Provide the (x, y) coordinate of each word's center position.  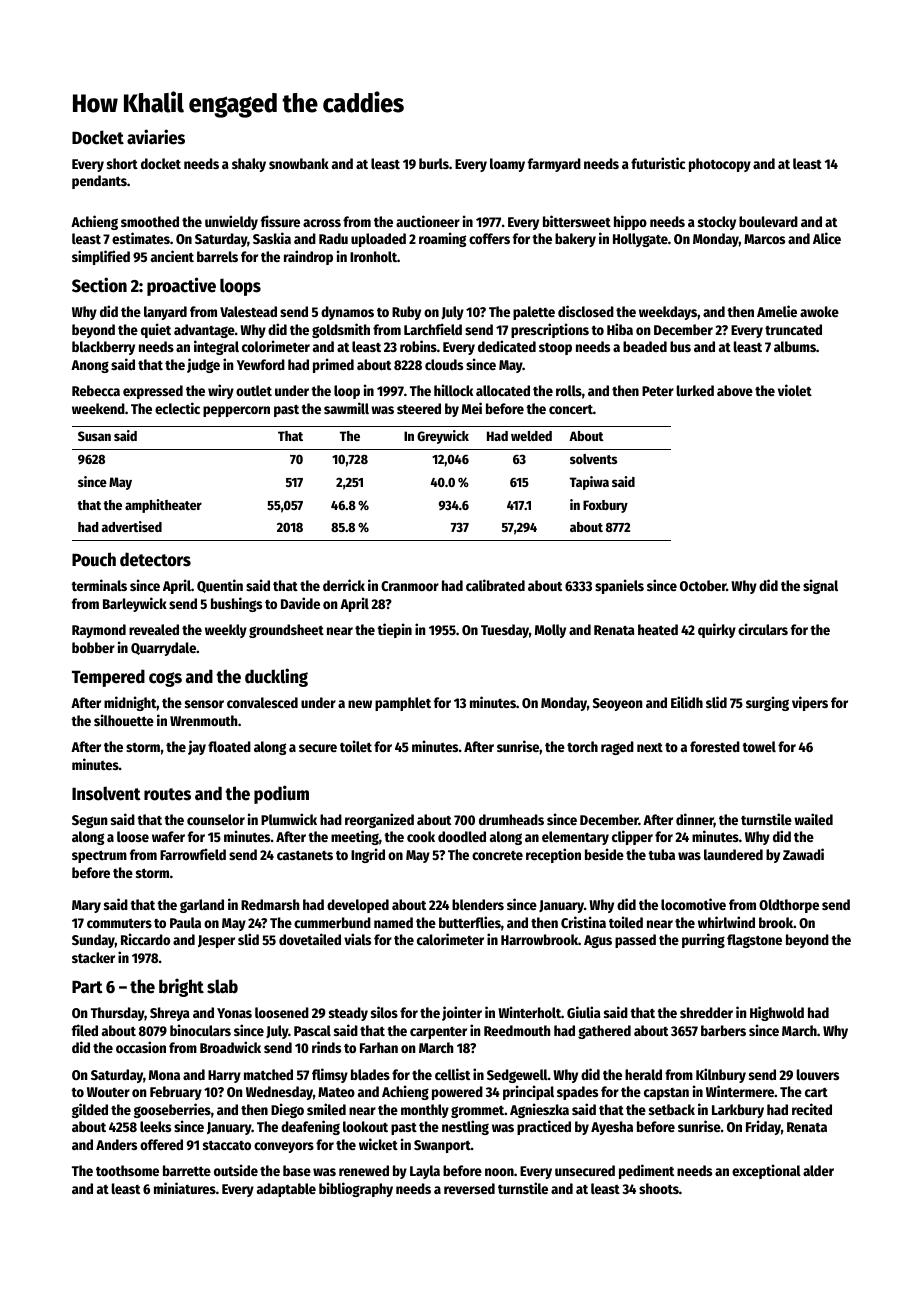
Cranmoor (410, 586)
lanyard (165, 313)
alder (818, 1170)
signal (820, 586)
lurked (695, 390)
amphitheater (163, 506)
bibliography (356, 1189)
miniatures (185, 1188)
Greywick (443, 437)
